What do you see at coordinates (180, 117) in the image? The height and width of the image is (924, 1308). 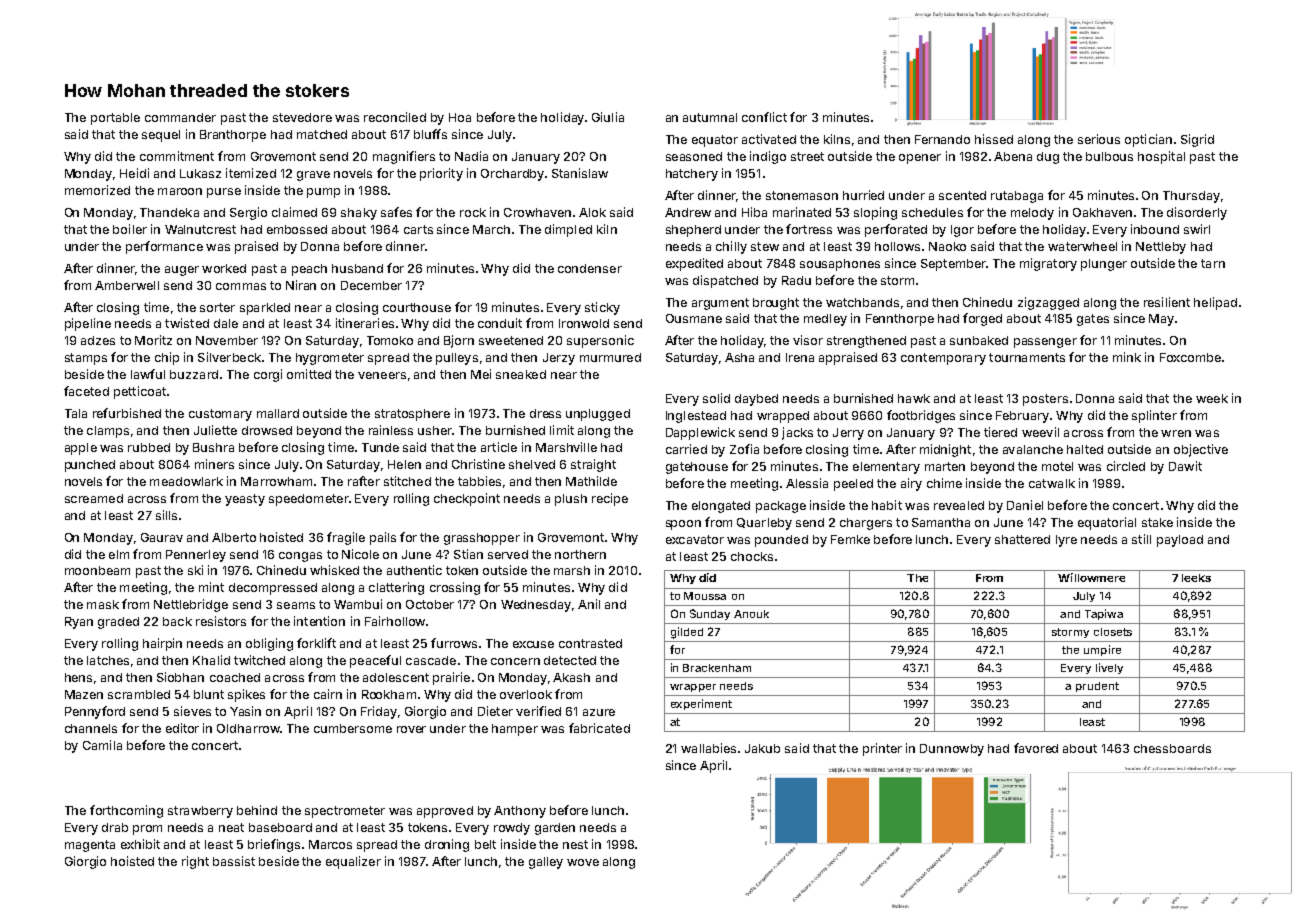 I see `commander` at bounding box center [180, 117].
